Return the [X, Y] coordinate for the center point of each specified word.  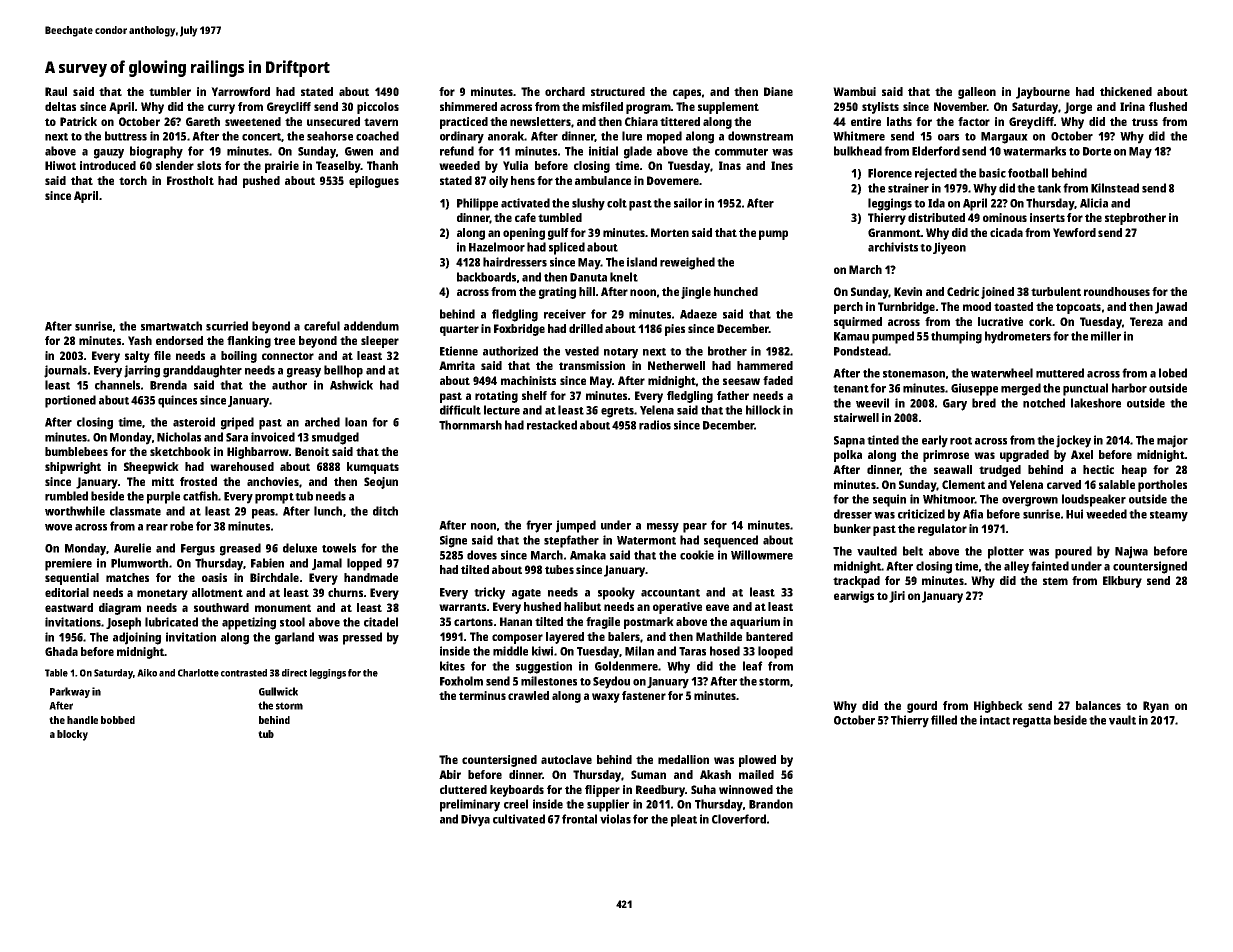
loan [356, 422]
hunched [736, 291]
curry [221, 109]
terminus [482, 695]
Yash [140, 340]
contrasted [244, 673]
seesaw [741, 381]
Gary [955, 405]
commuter [741, 152]
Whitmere [859, 136]
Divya [475, 820]
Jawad [1171, 308]
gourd [922, 707]
